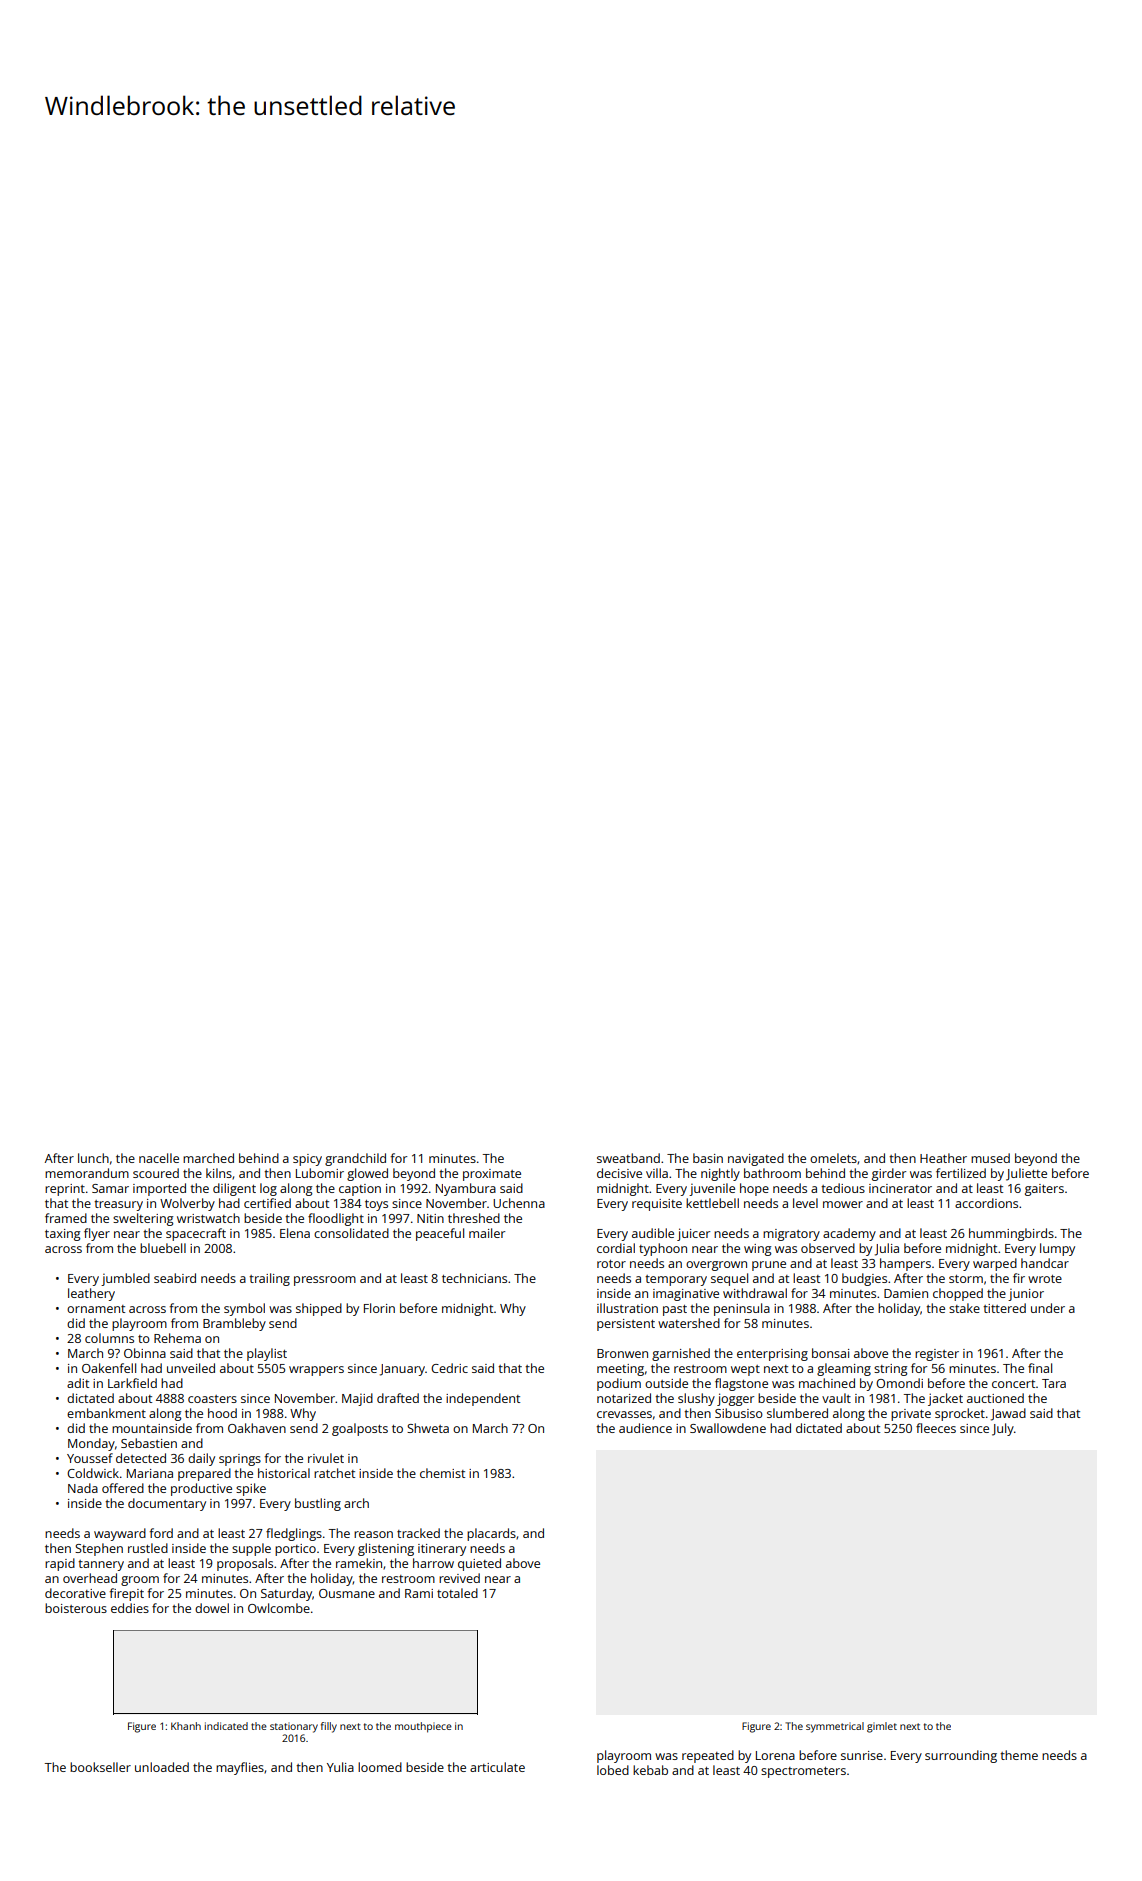 Image resolution: width=1142 pixels, height=1881 pixels. Describe the element at coordinates (457, 1593) in the screenshot. I see `totaled` at that location.
